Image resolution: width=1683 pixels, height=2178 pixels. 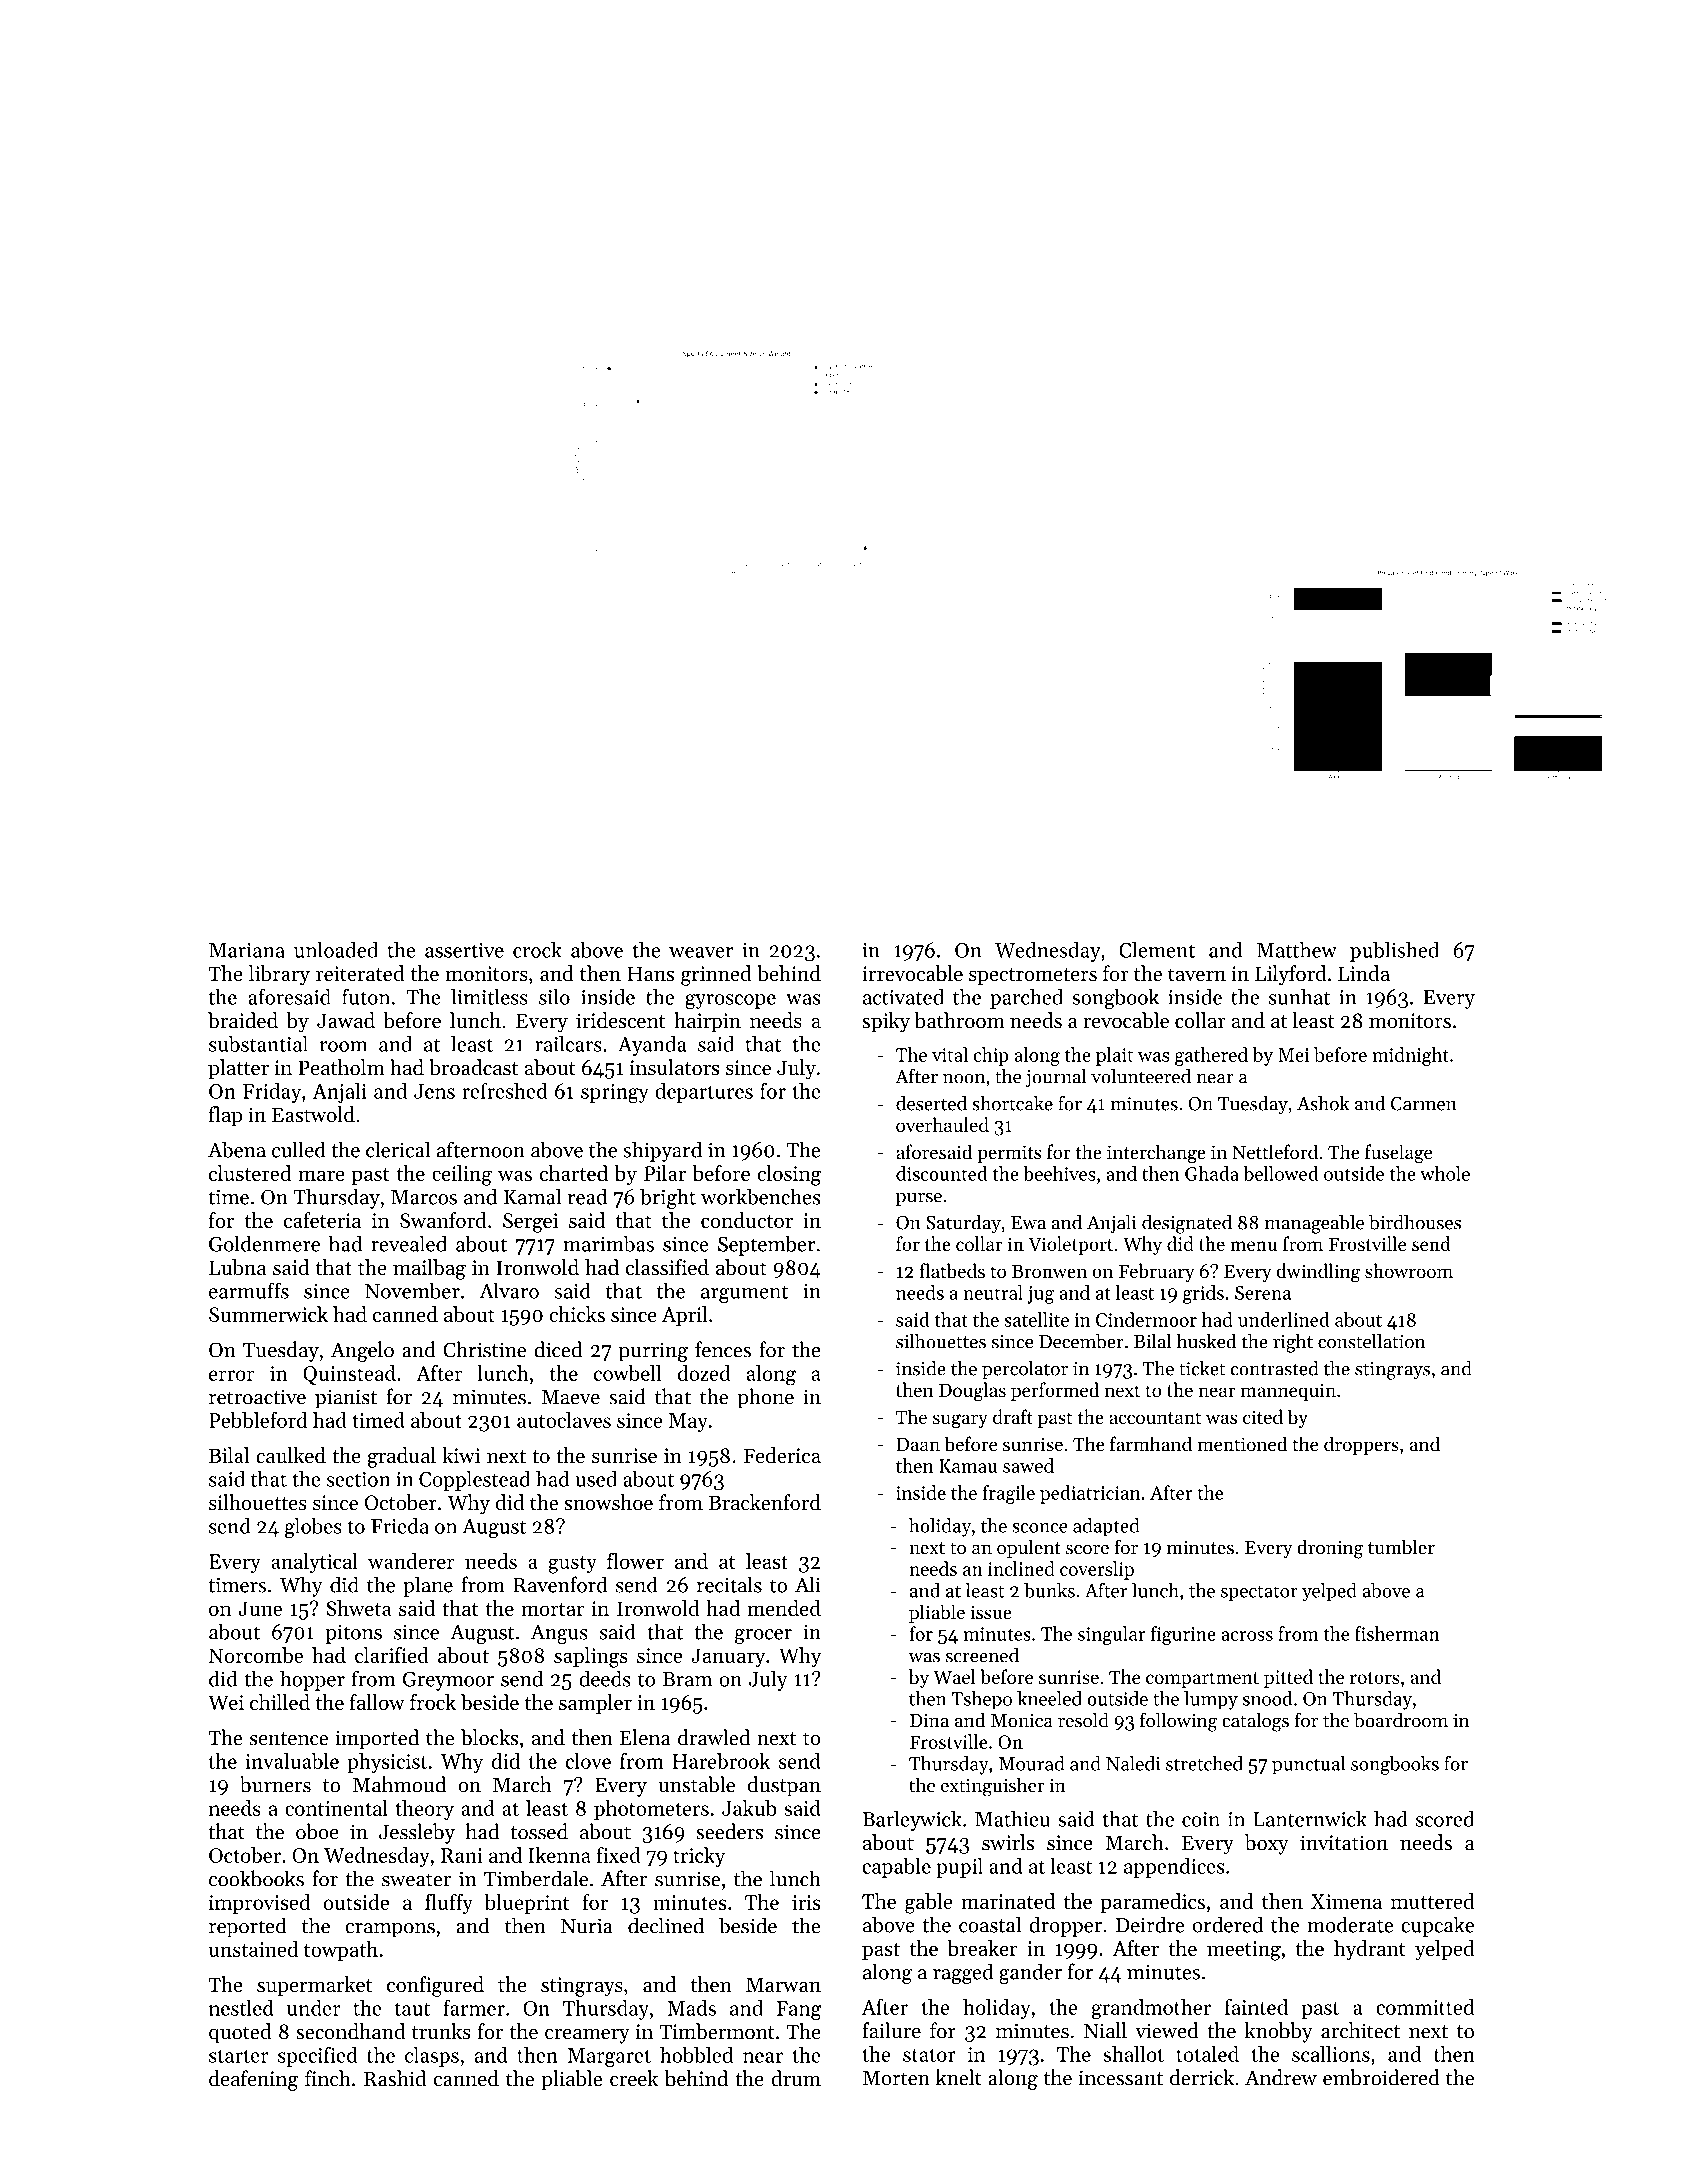 What do you see at coordinates (1197, 974) in the page?
I see `tavern` at bounding box center [1197, 974].
